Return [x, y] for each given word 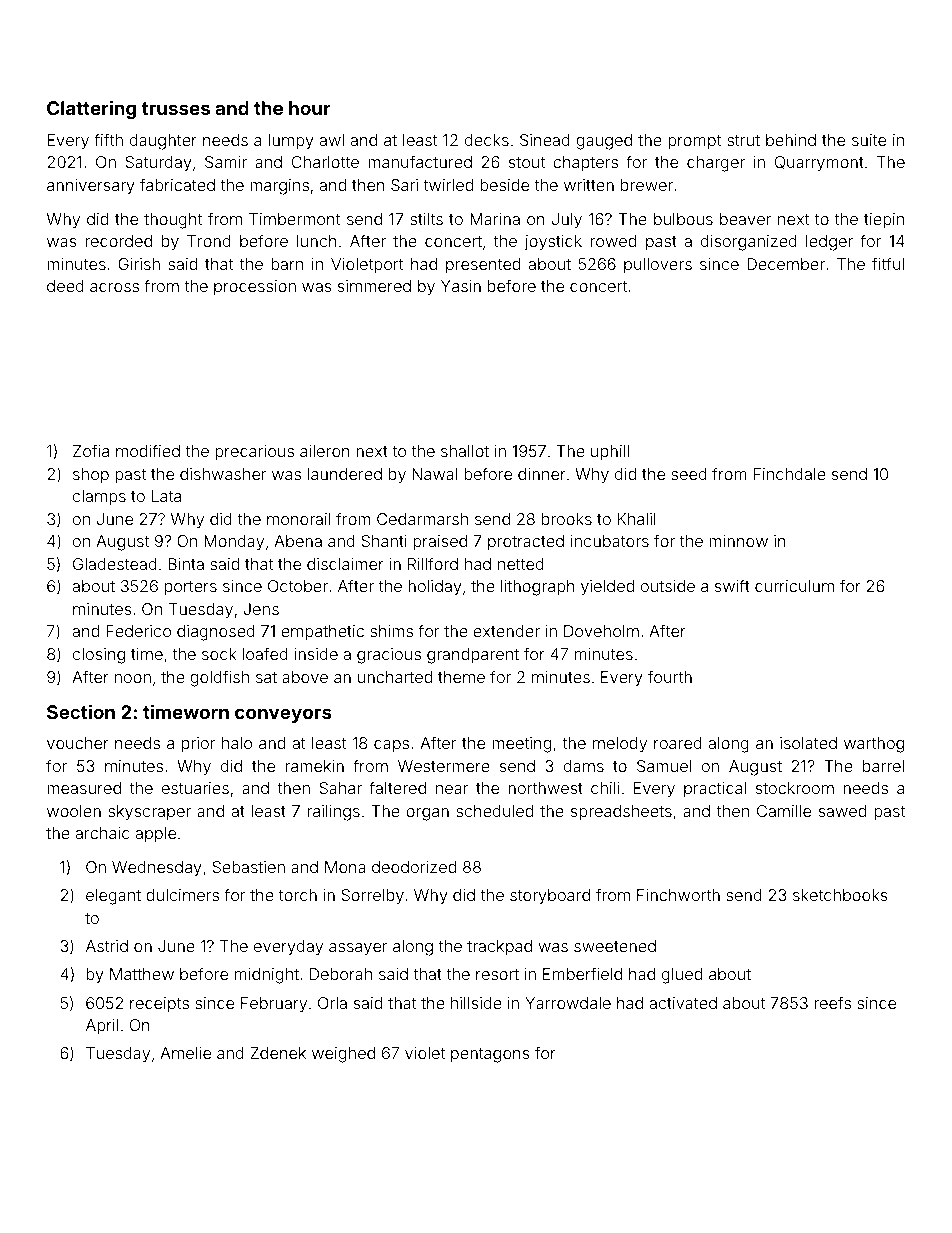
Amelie [185, 1053]
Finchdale [790, 474]
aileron [325, 451]
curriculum [794, 586]
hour [310, 108]
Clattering [91, 109]
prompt [694, 142]
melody [620, 745]
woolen [74, 811]
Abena [298, 541]
